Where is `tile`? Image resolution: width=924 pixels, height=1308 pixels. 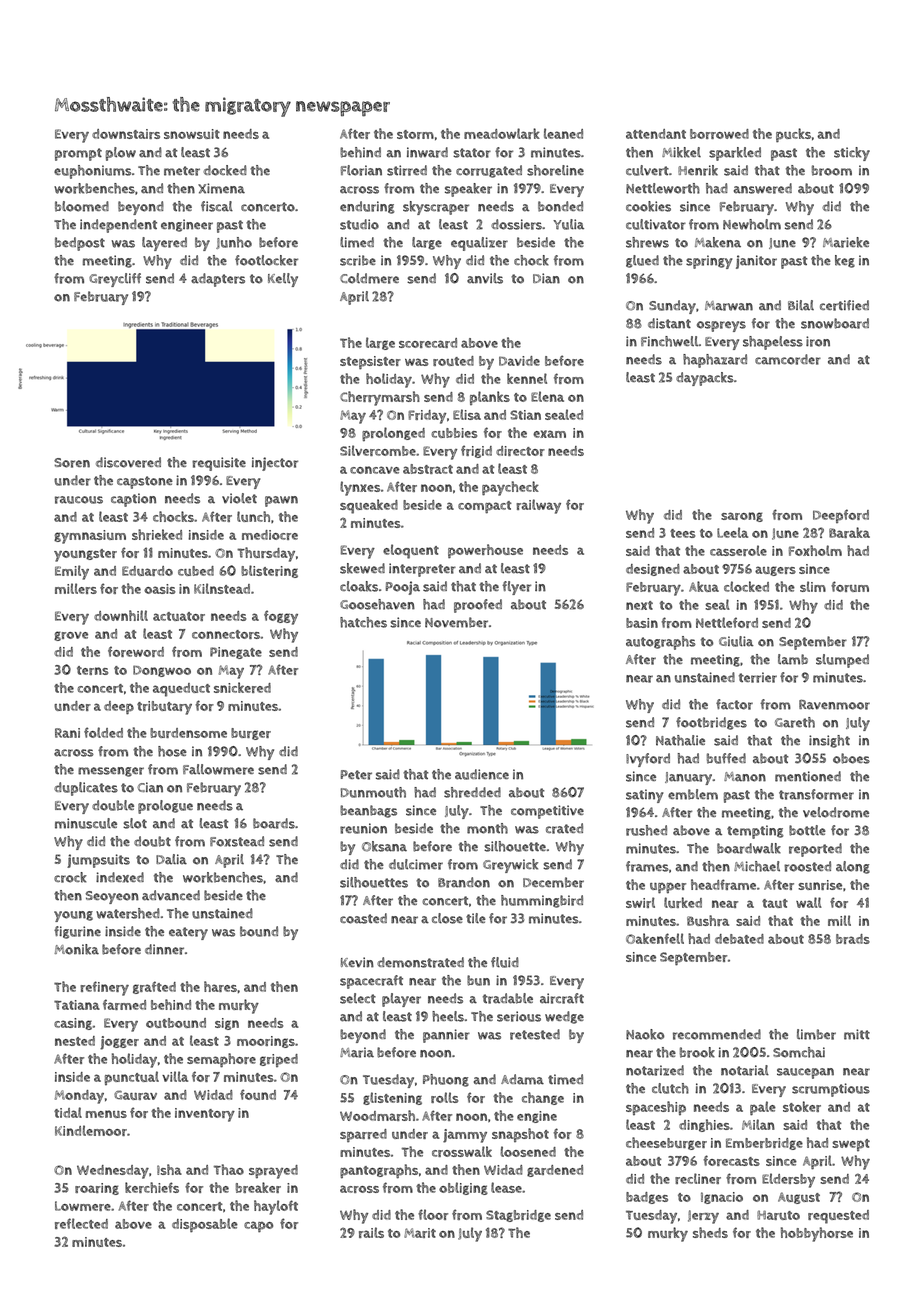
tile is located at coordinates (476, 918).
